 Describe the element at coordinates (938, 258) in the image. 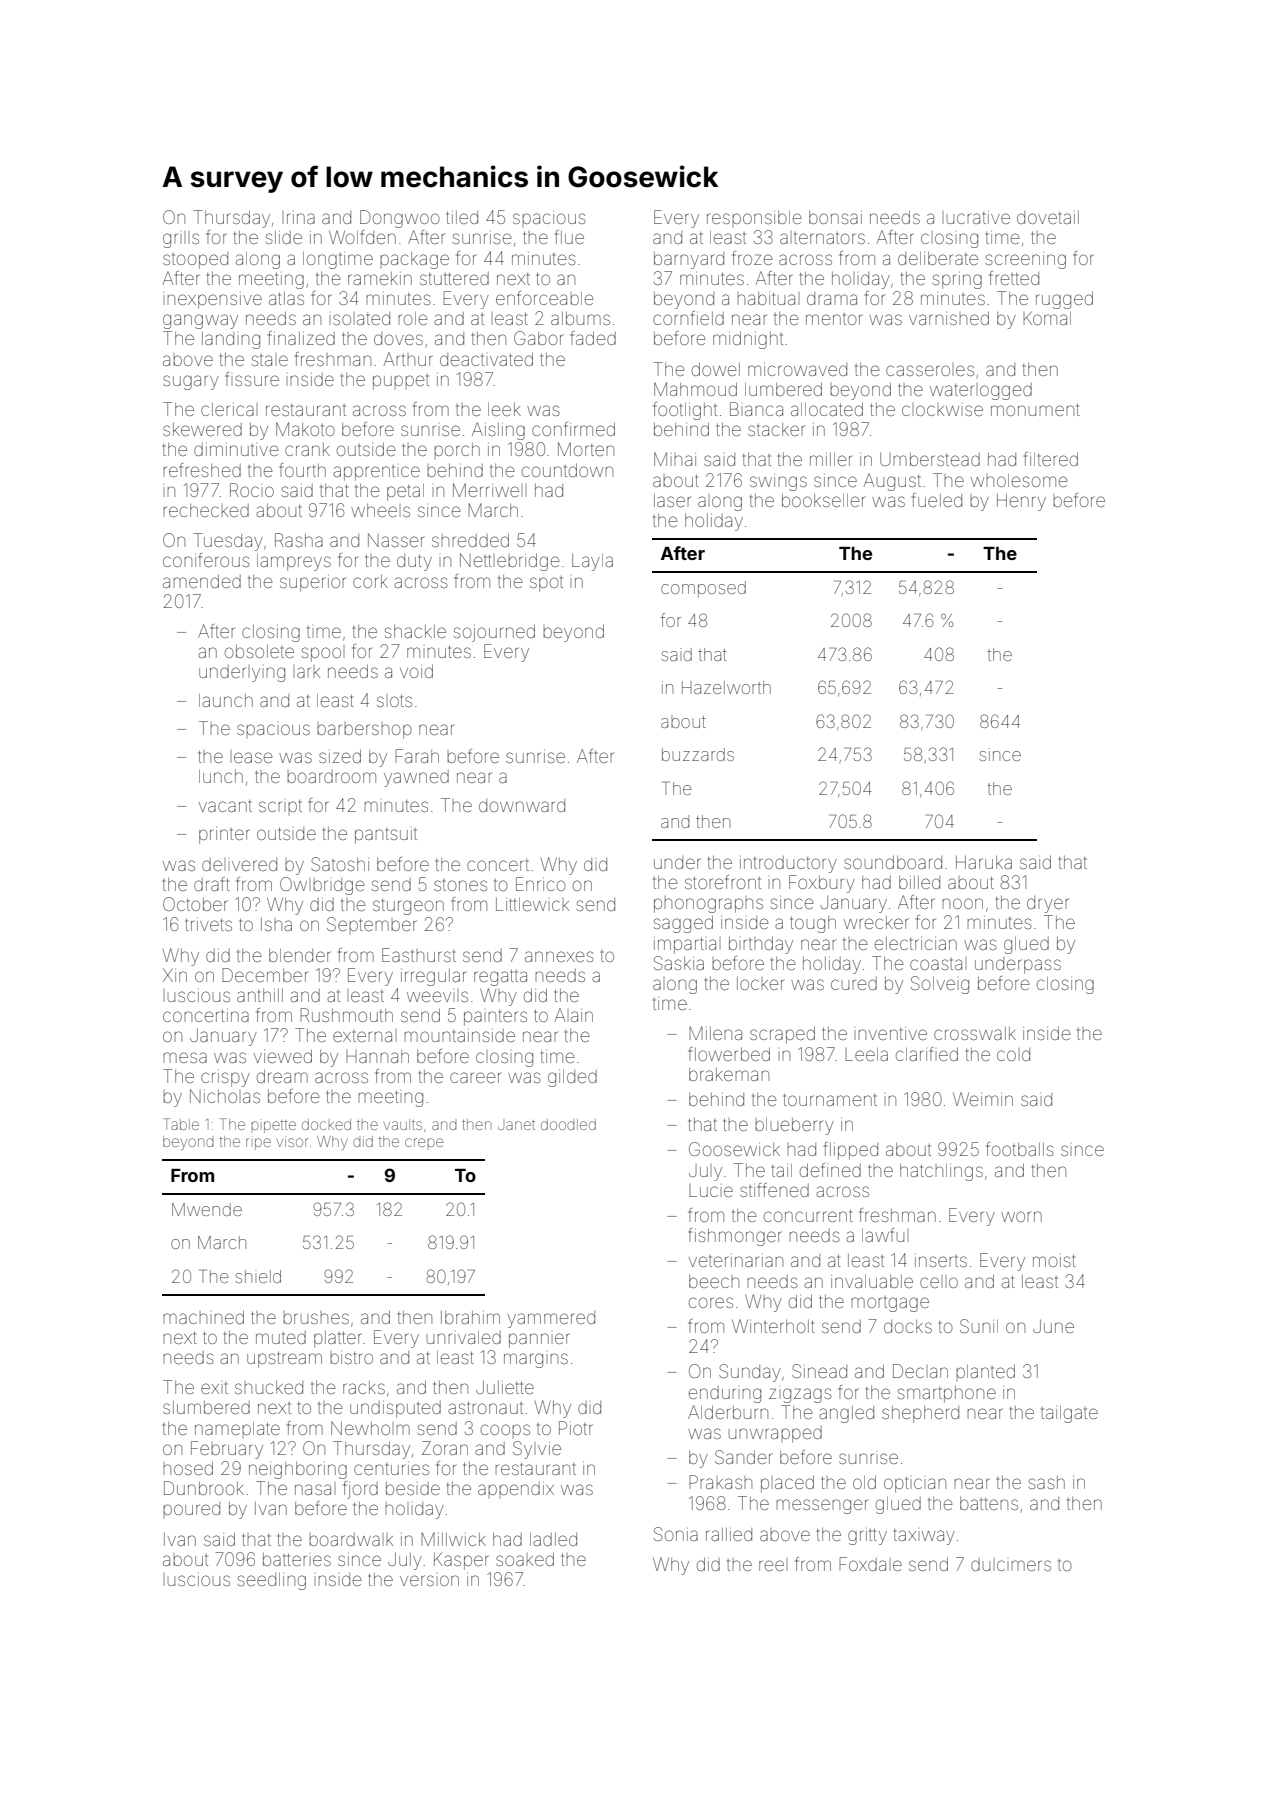

I see `deliberate` at that location.
